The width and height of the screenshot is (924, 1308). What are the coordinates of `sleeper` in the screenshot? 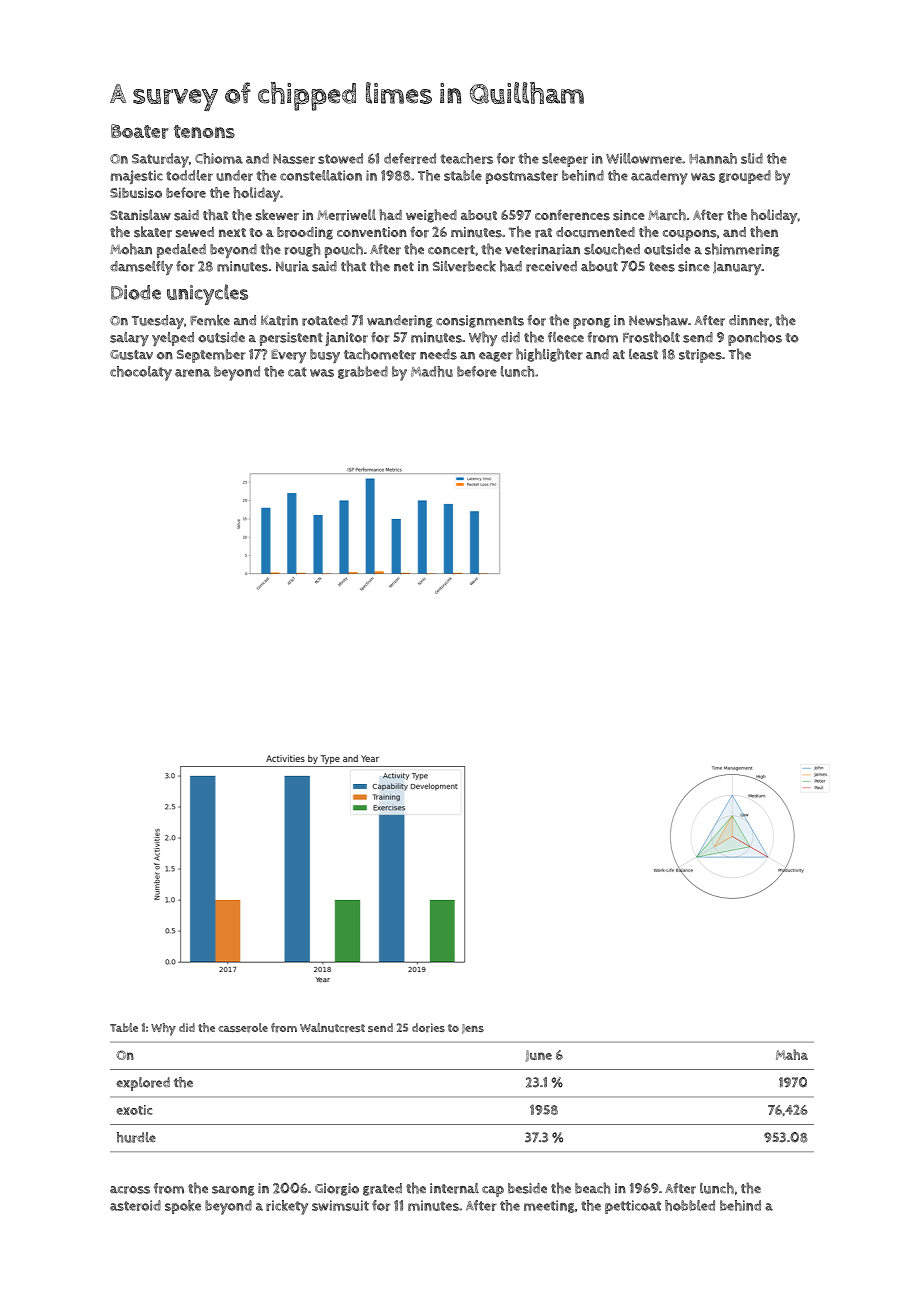 It's located at (565, 160).
